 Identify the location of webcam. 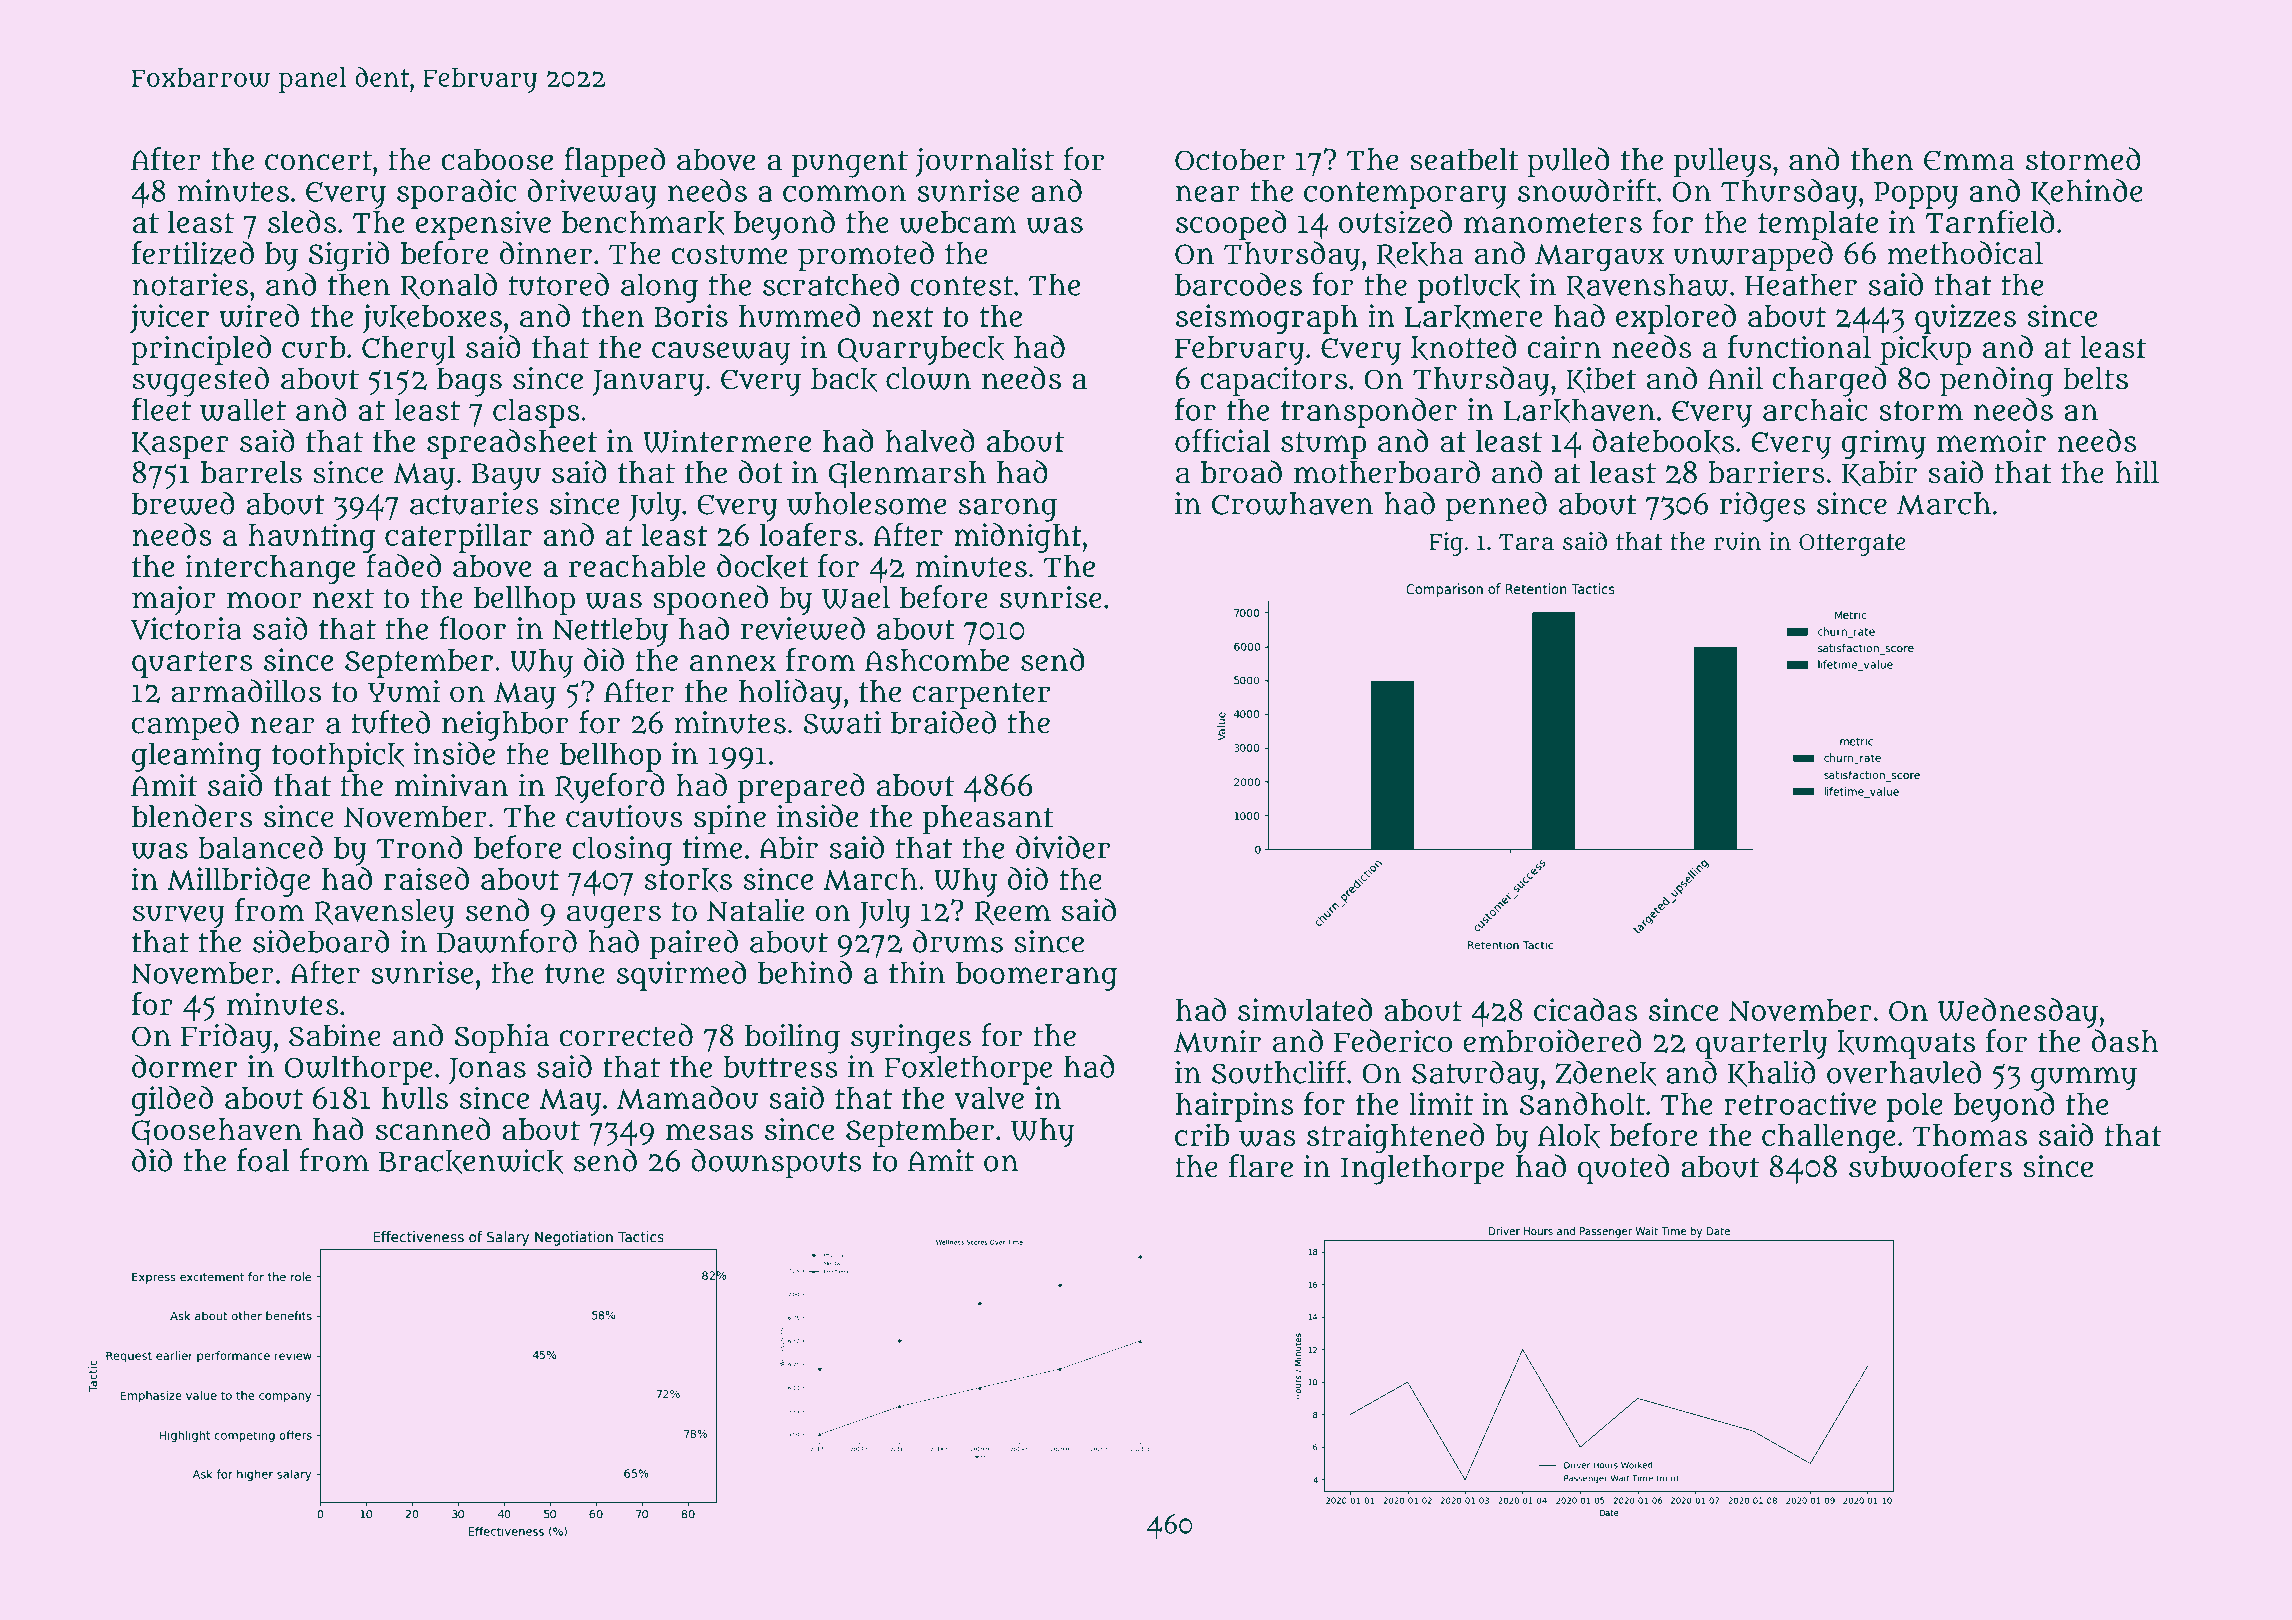
(958, 222).
